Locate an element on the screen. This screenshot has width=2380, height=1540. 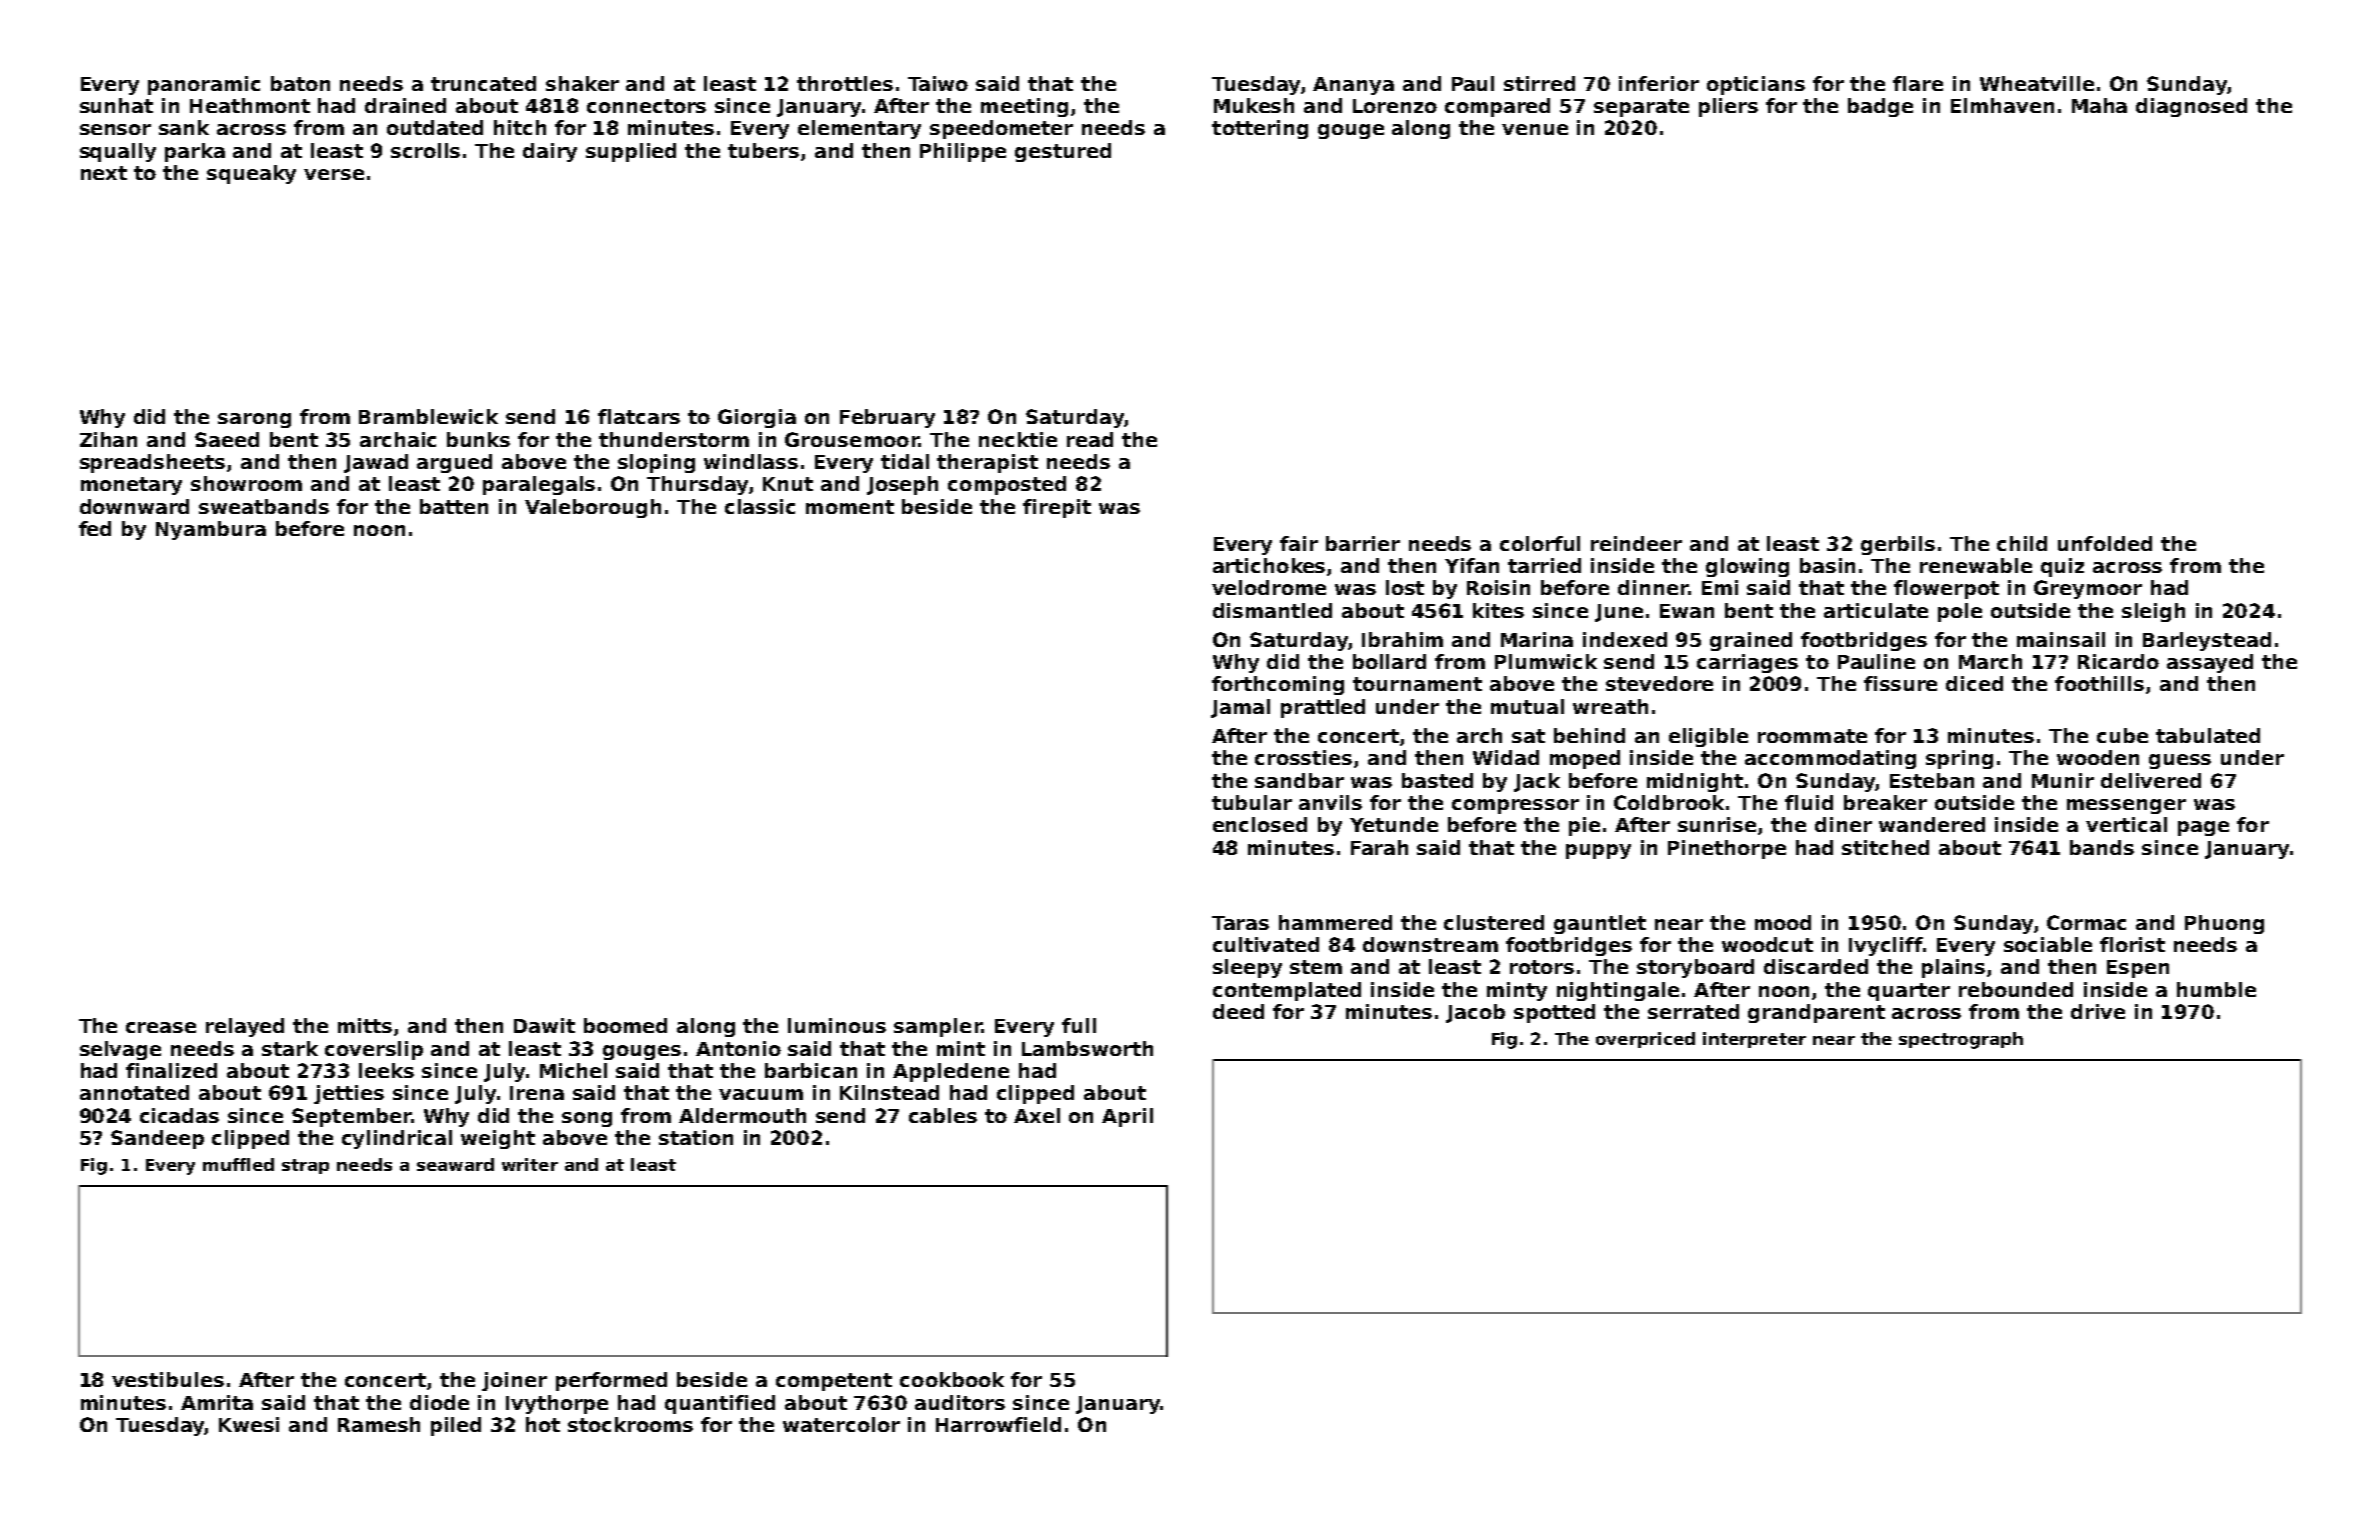
opticians is located at coordinates (1756, 85).
